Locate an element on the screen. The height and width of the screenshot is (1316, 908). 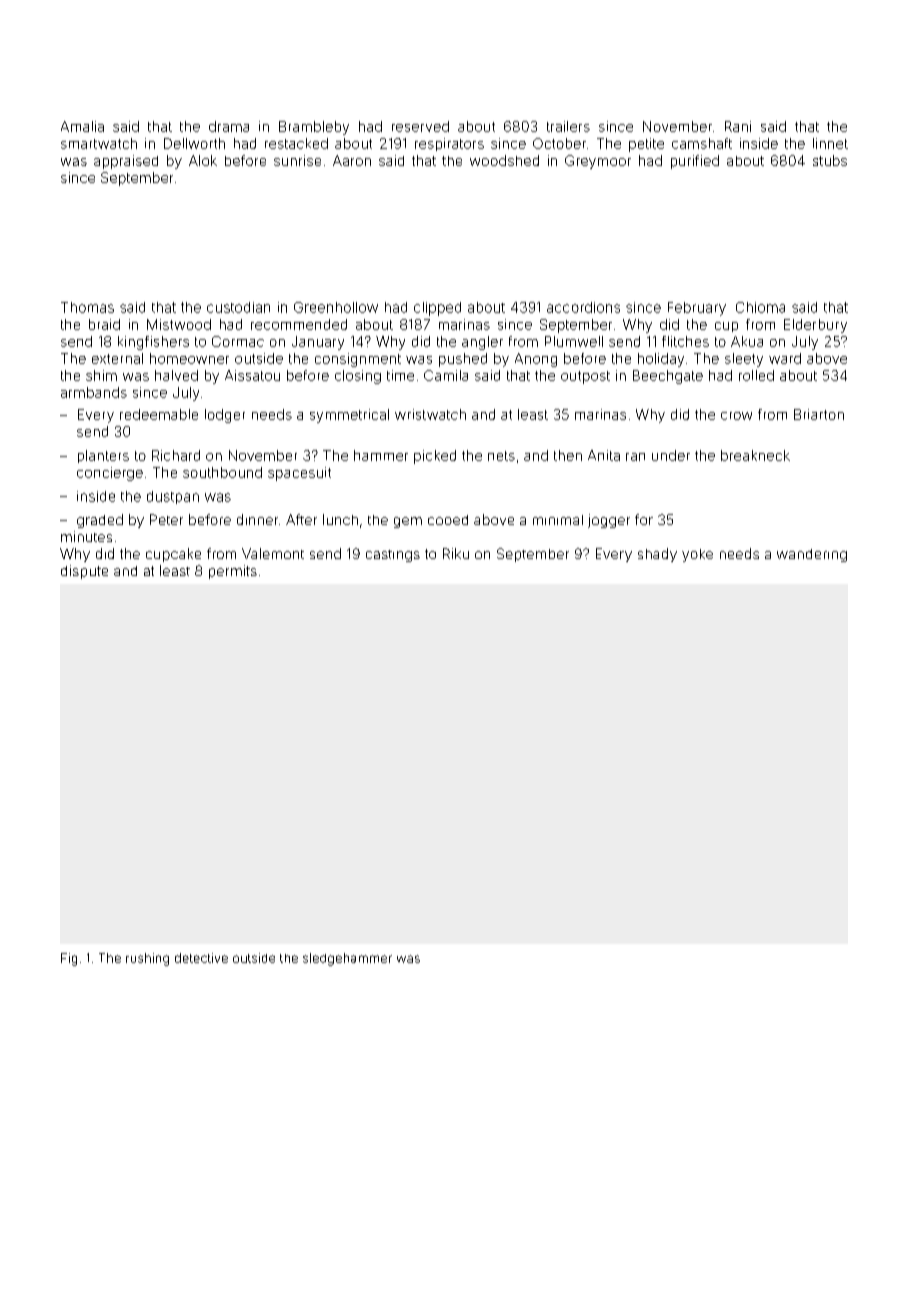
clipped is located at coordinates (437, 309).
